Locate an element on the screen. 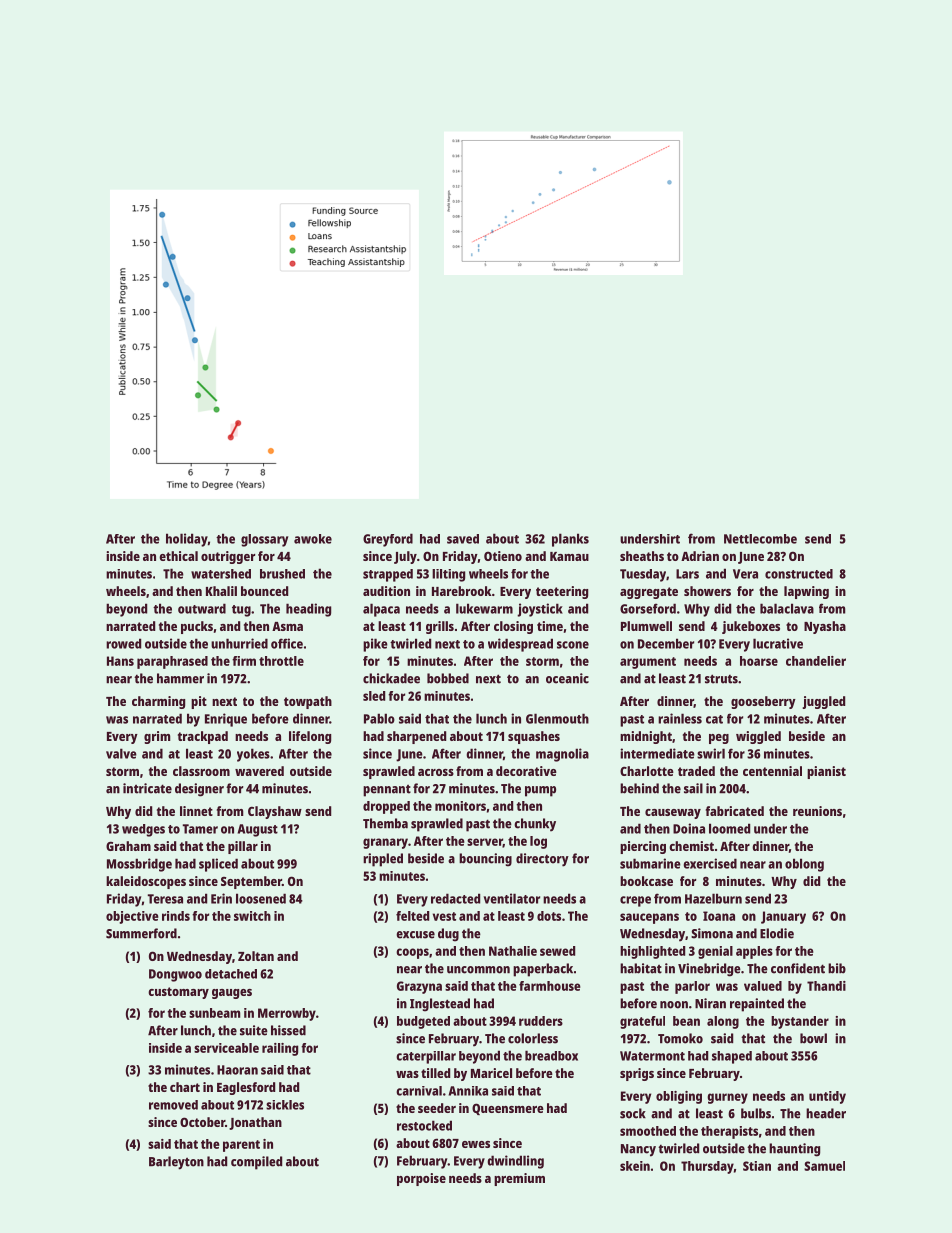 Image resolution: width=952 pixels, height=1233 pixels. grim is located at coordinates (157, 737).
